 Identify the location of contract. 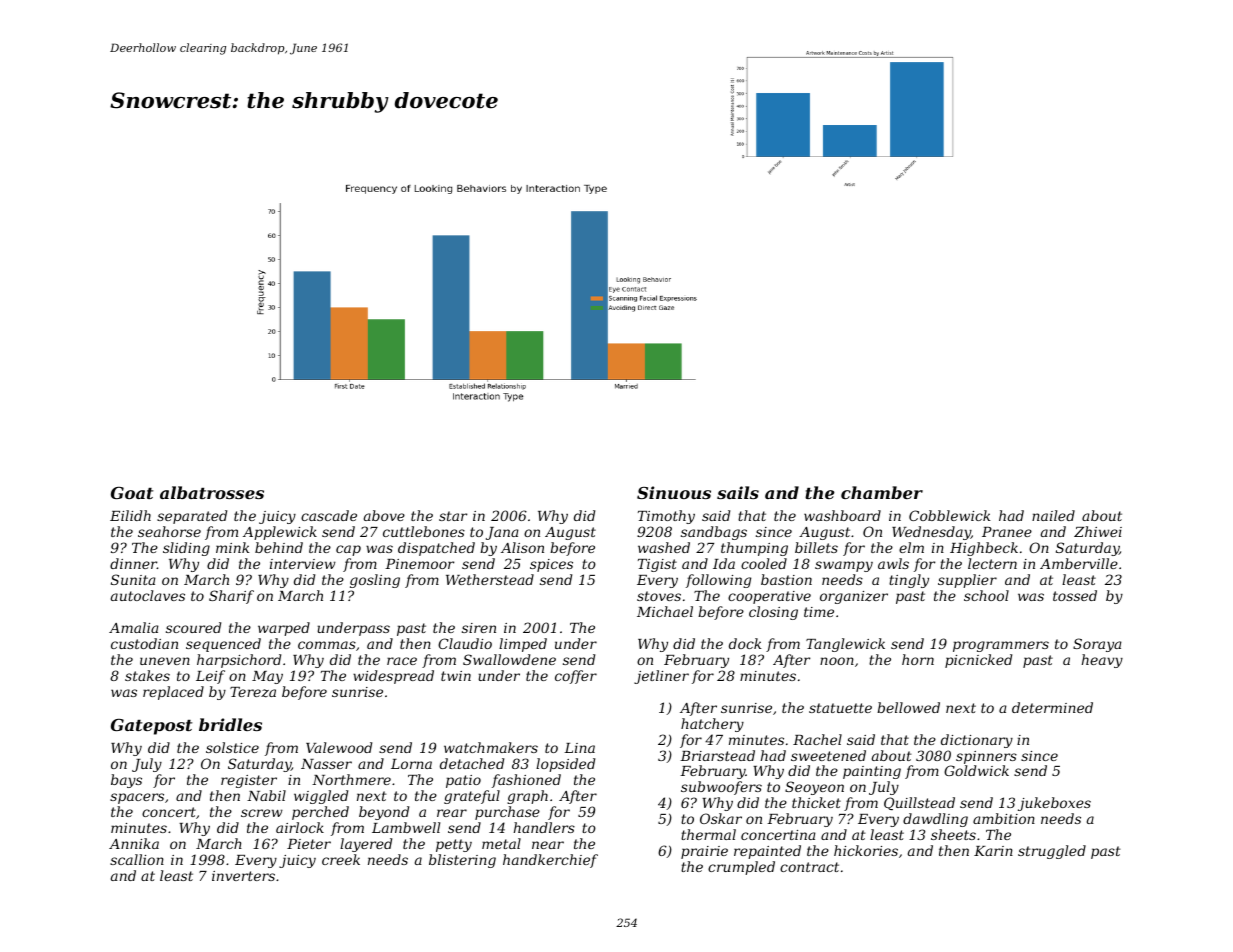
(809, 867).
